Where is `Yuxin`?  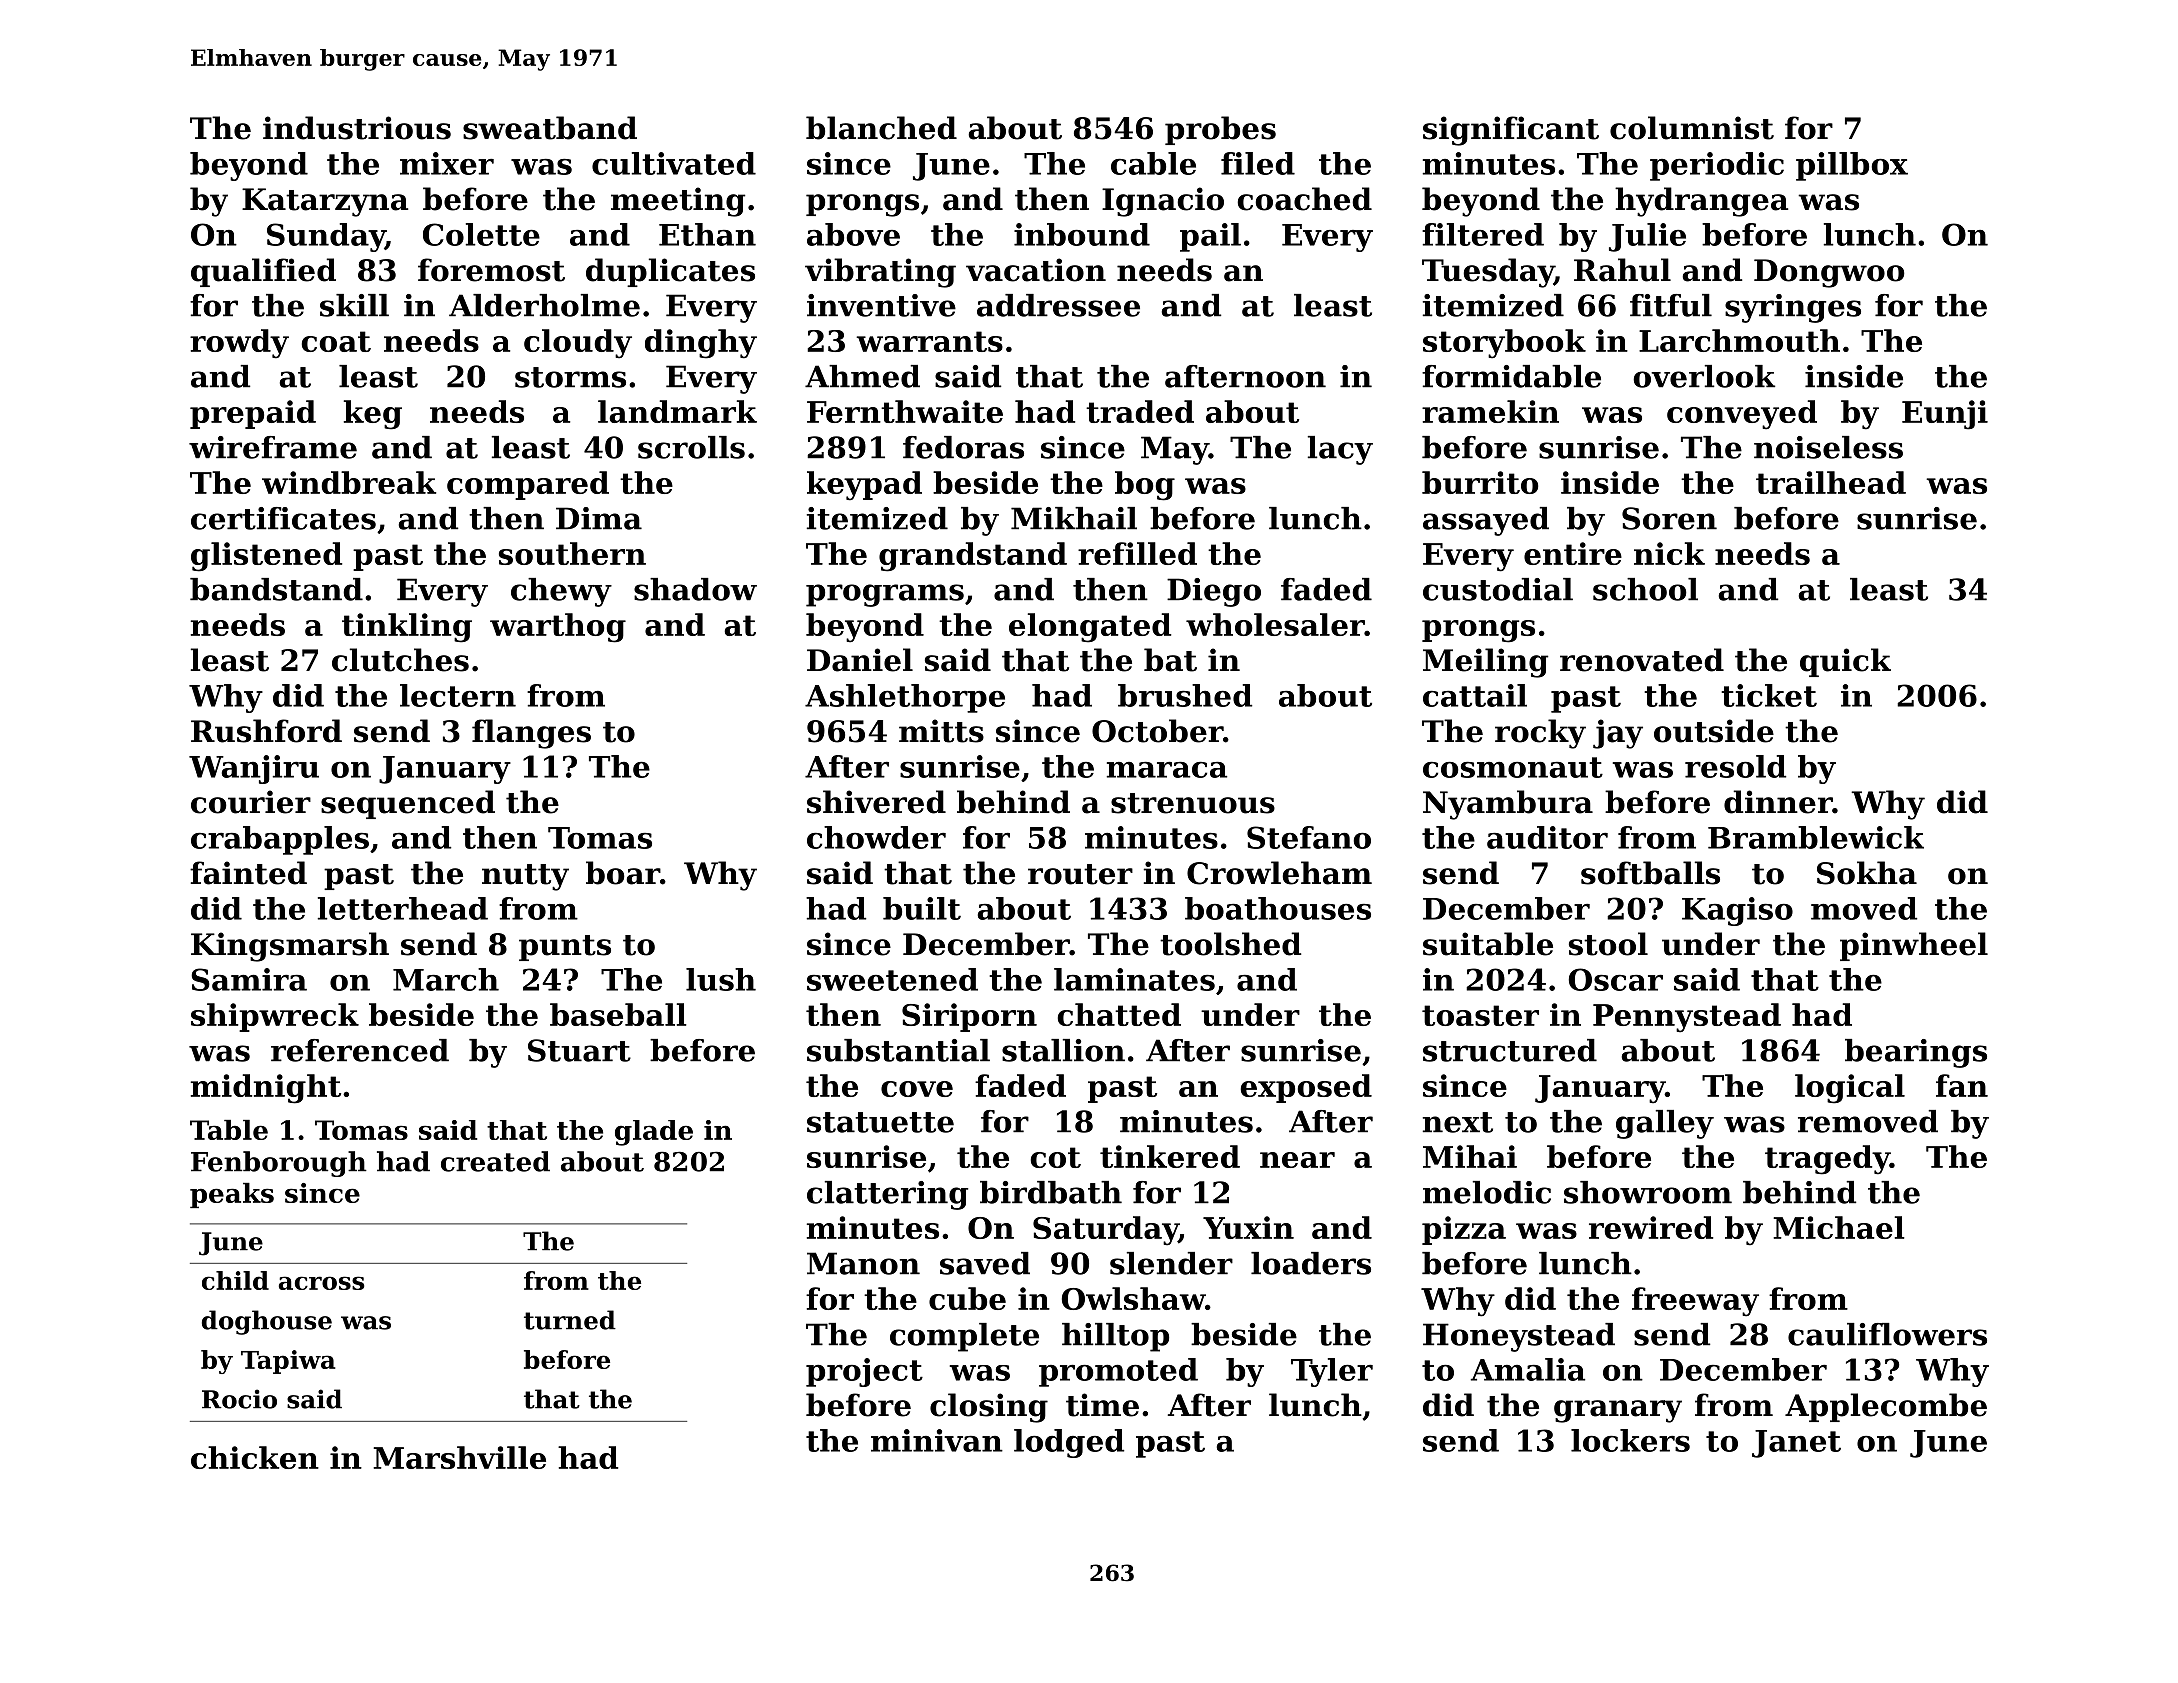
Yuxin is located at coordinates (1248, 1227).
